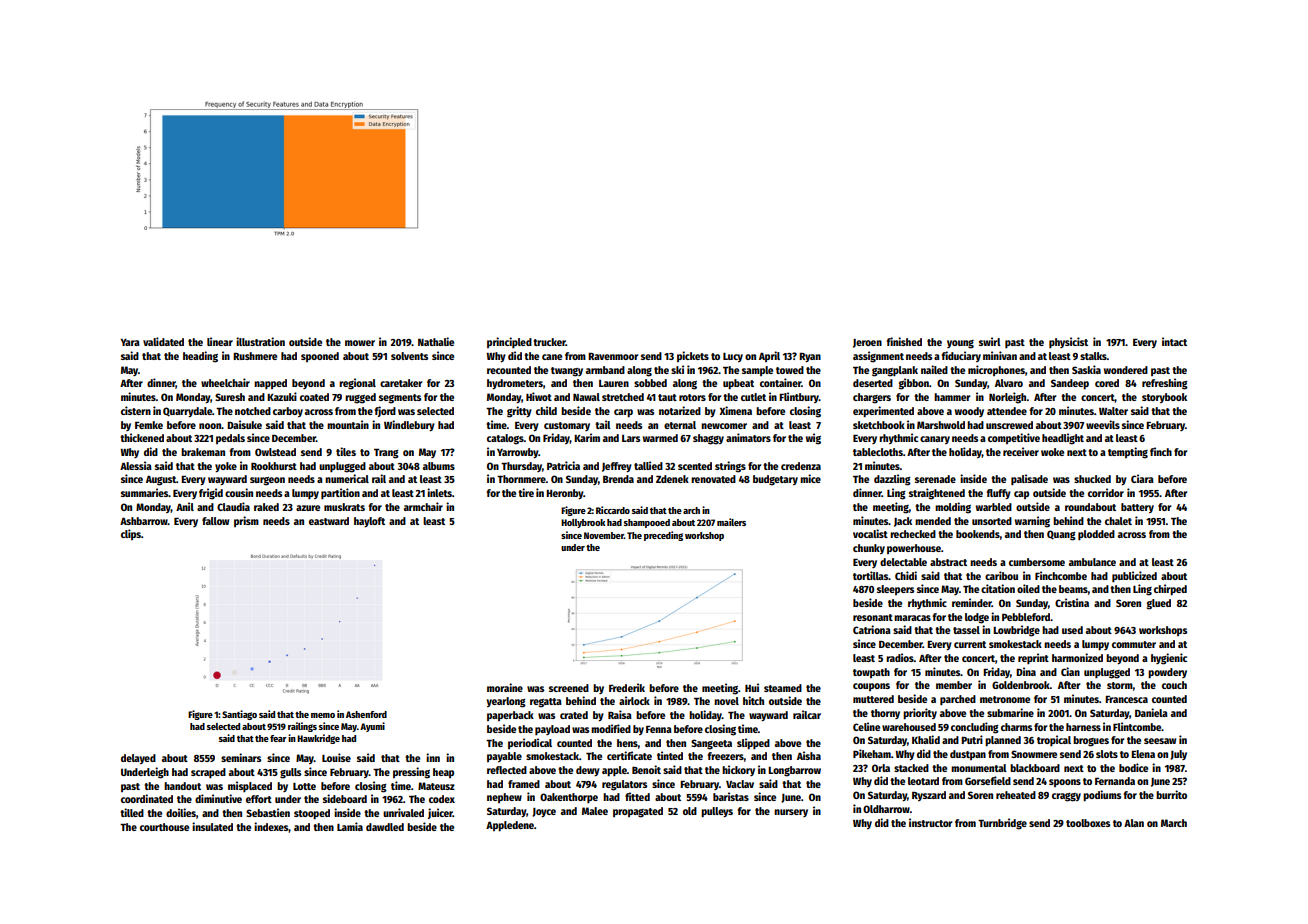 This image has width=1308, height=924. I want to click on thickened, so click(142, 437).
